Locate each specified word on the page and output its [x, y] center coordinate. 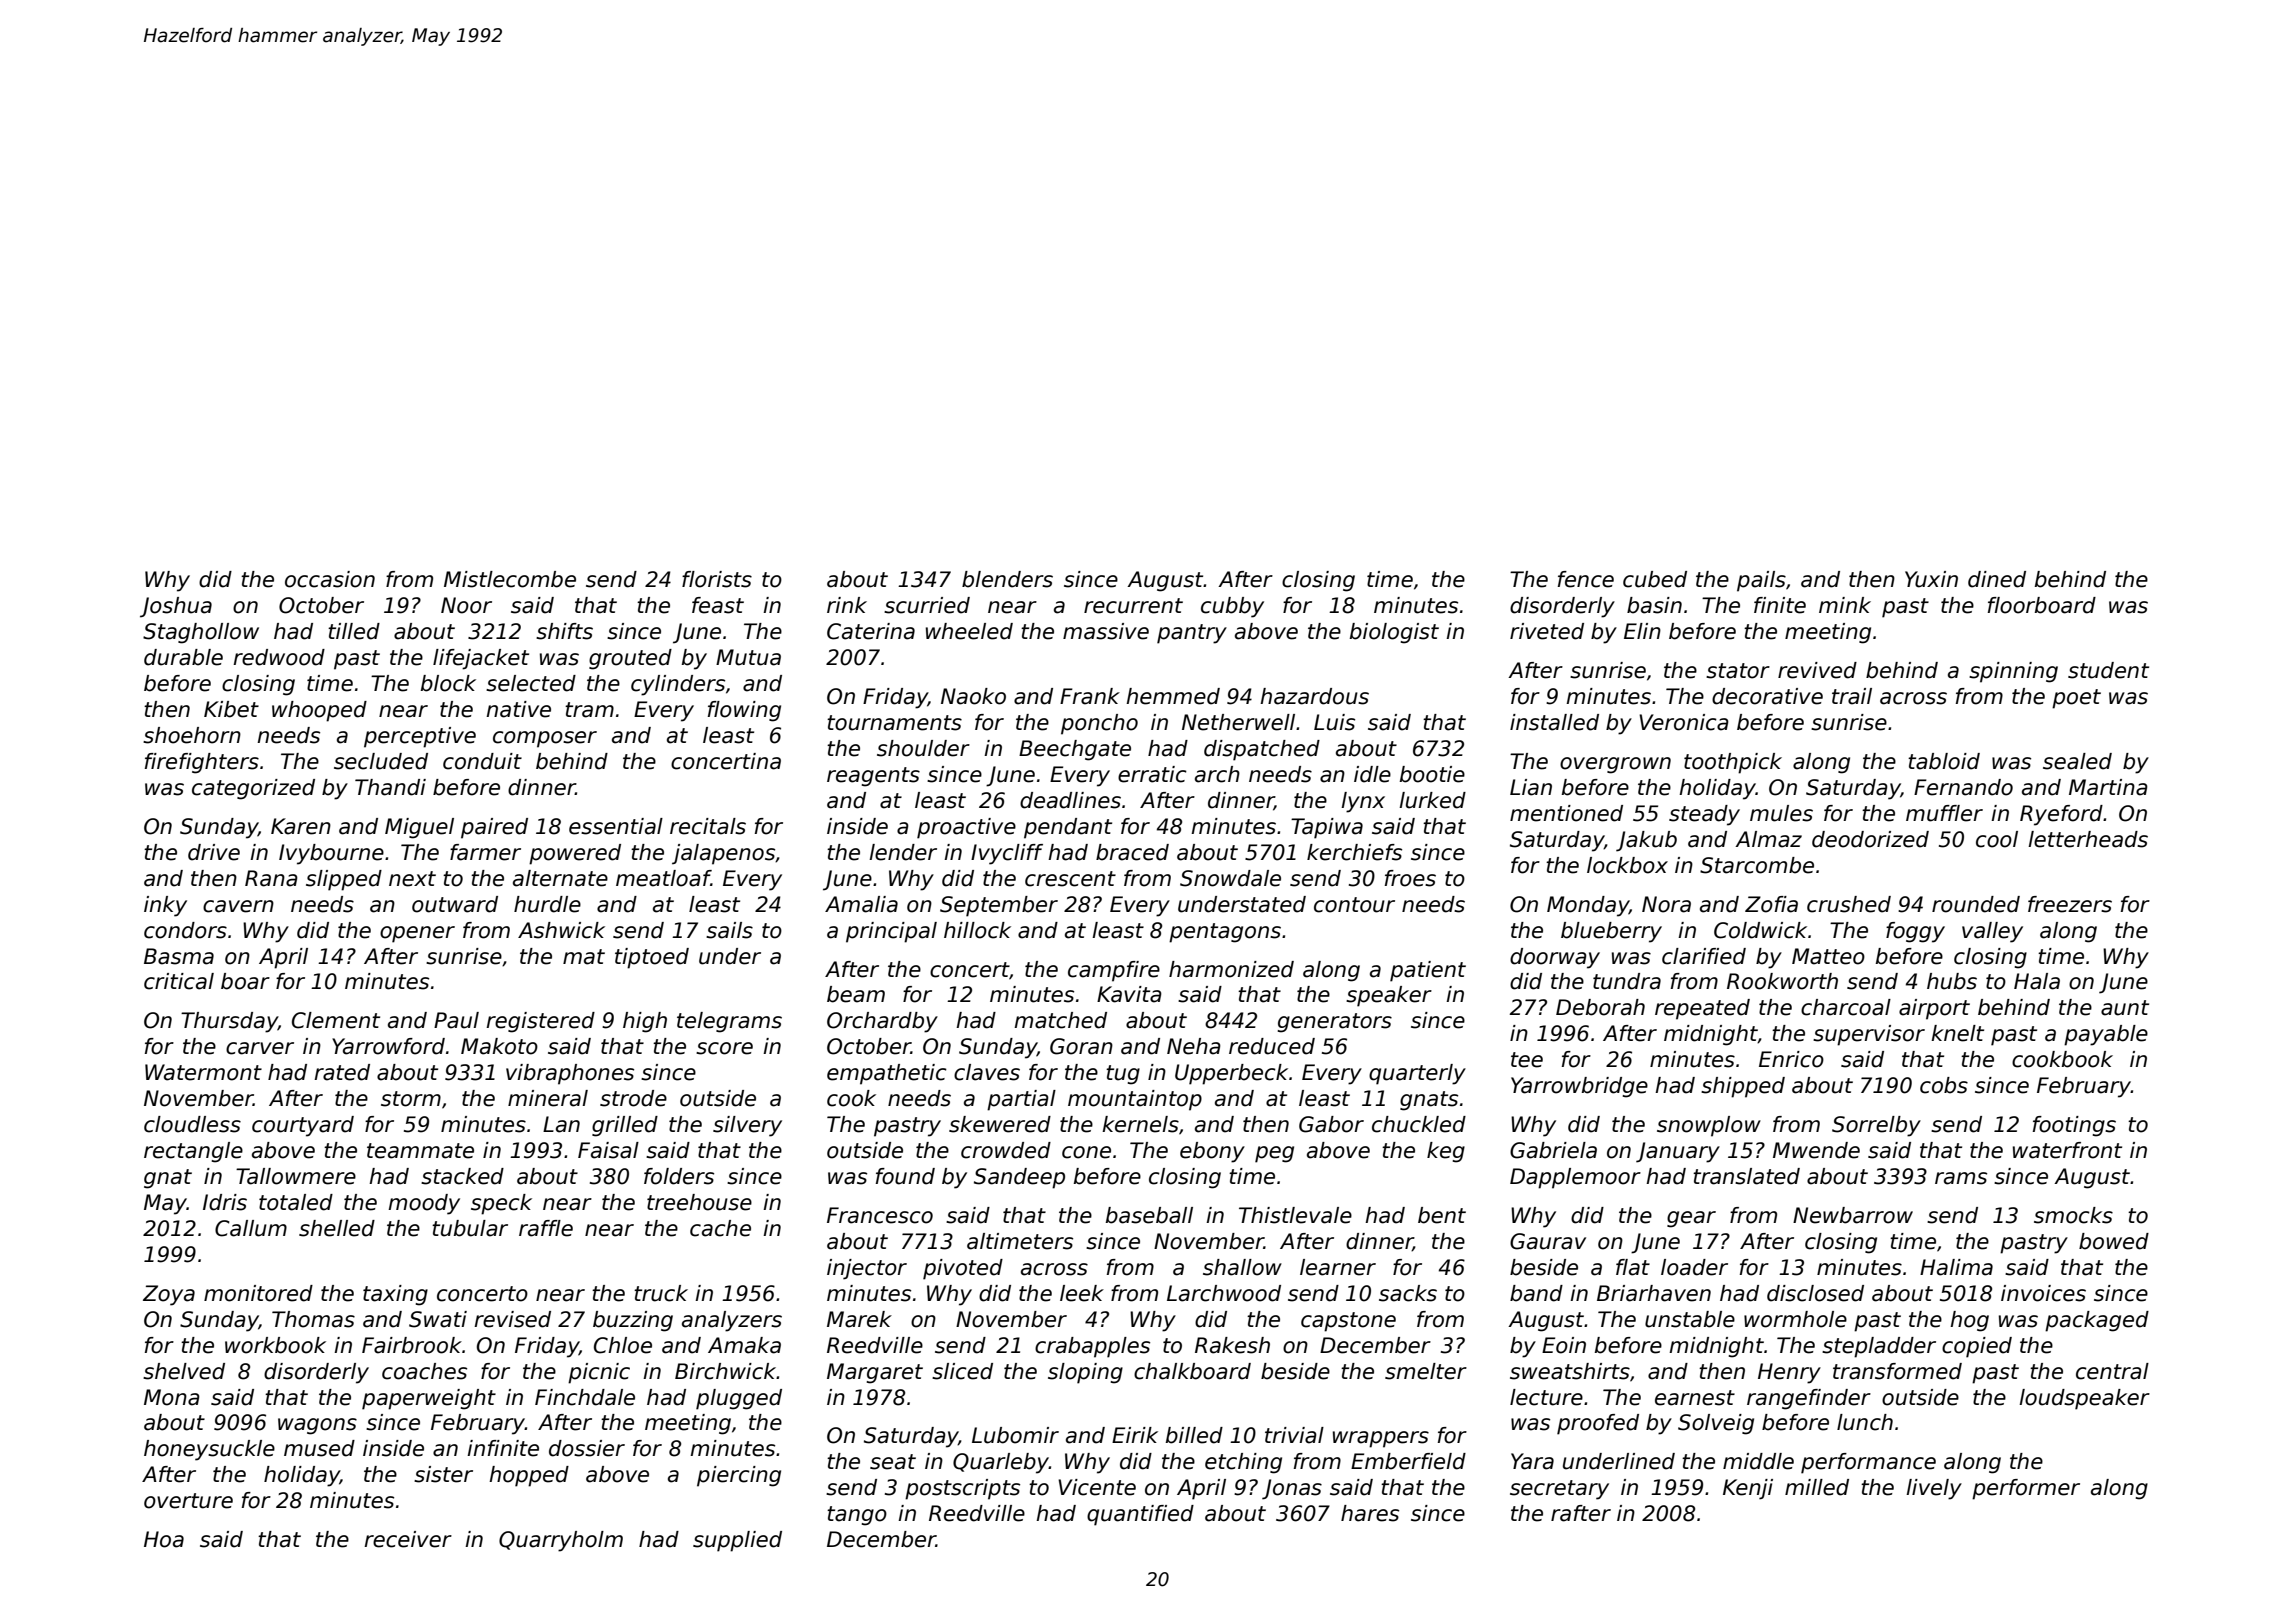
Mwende [1816, 1150]
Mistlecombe [510, 579]
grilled [625, 1126]
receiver [408, 1539]
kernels [1140, 1124]
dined [1997, 579]
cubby [1232, 607]
